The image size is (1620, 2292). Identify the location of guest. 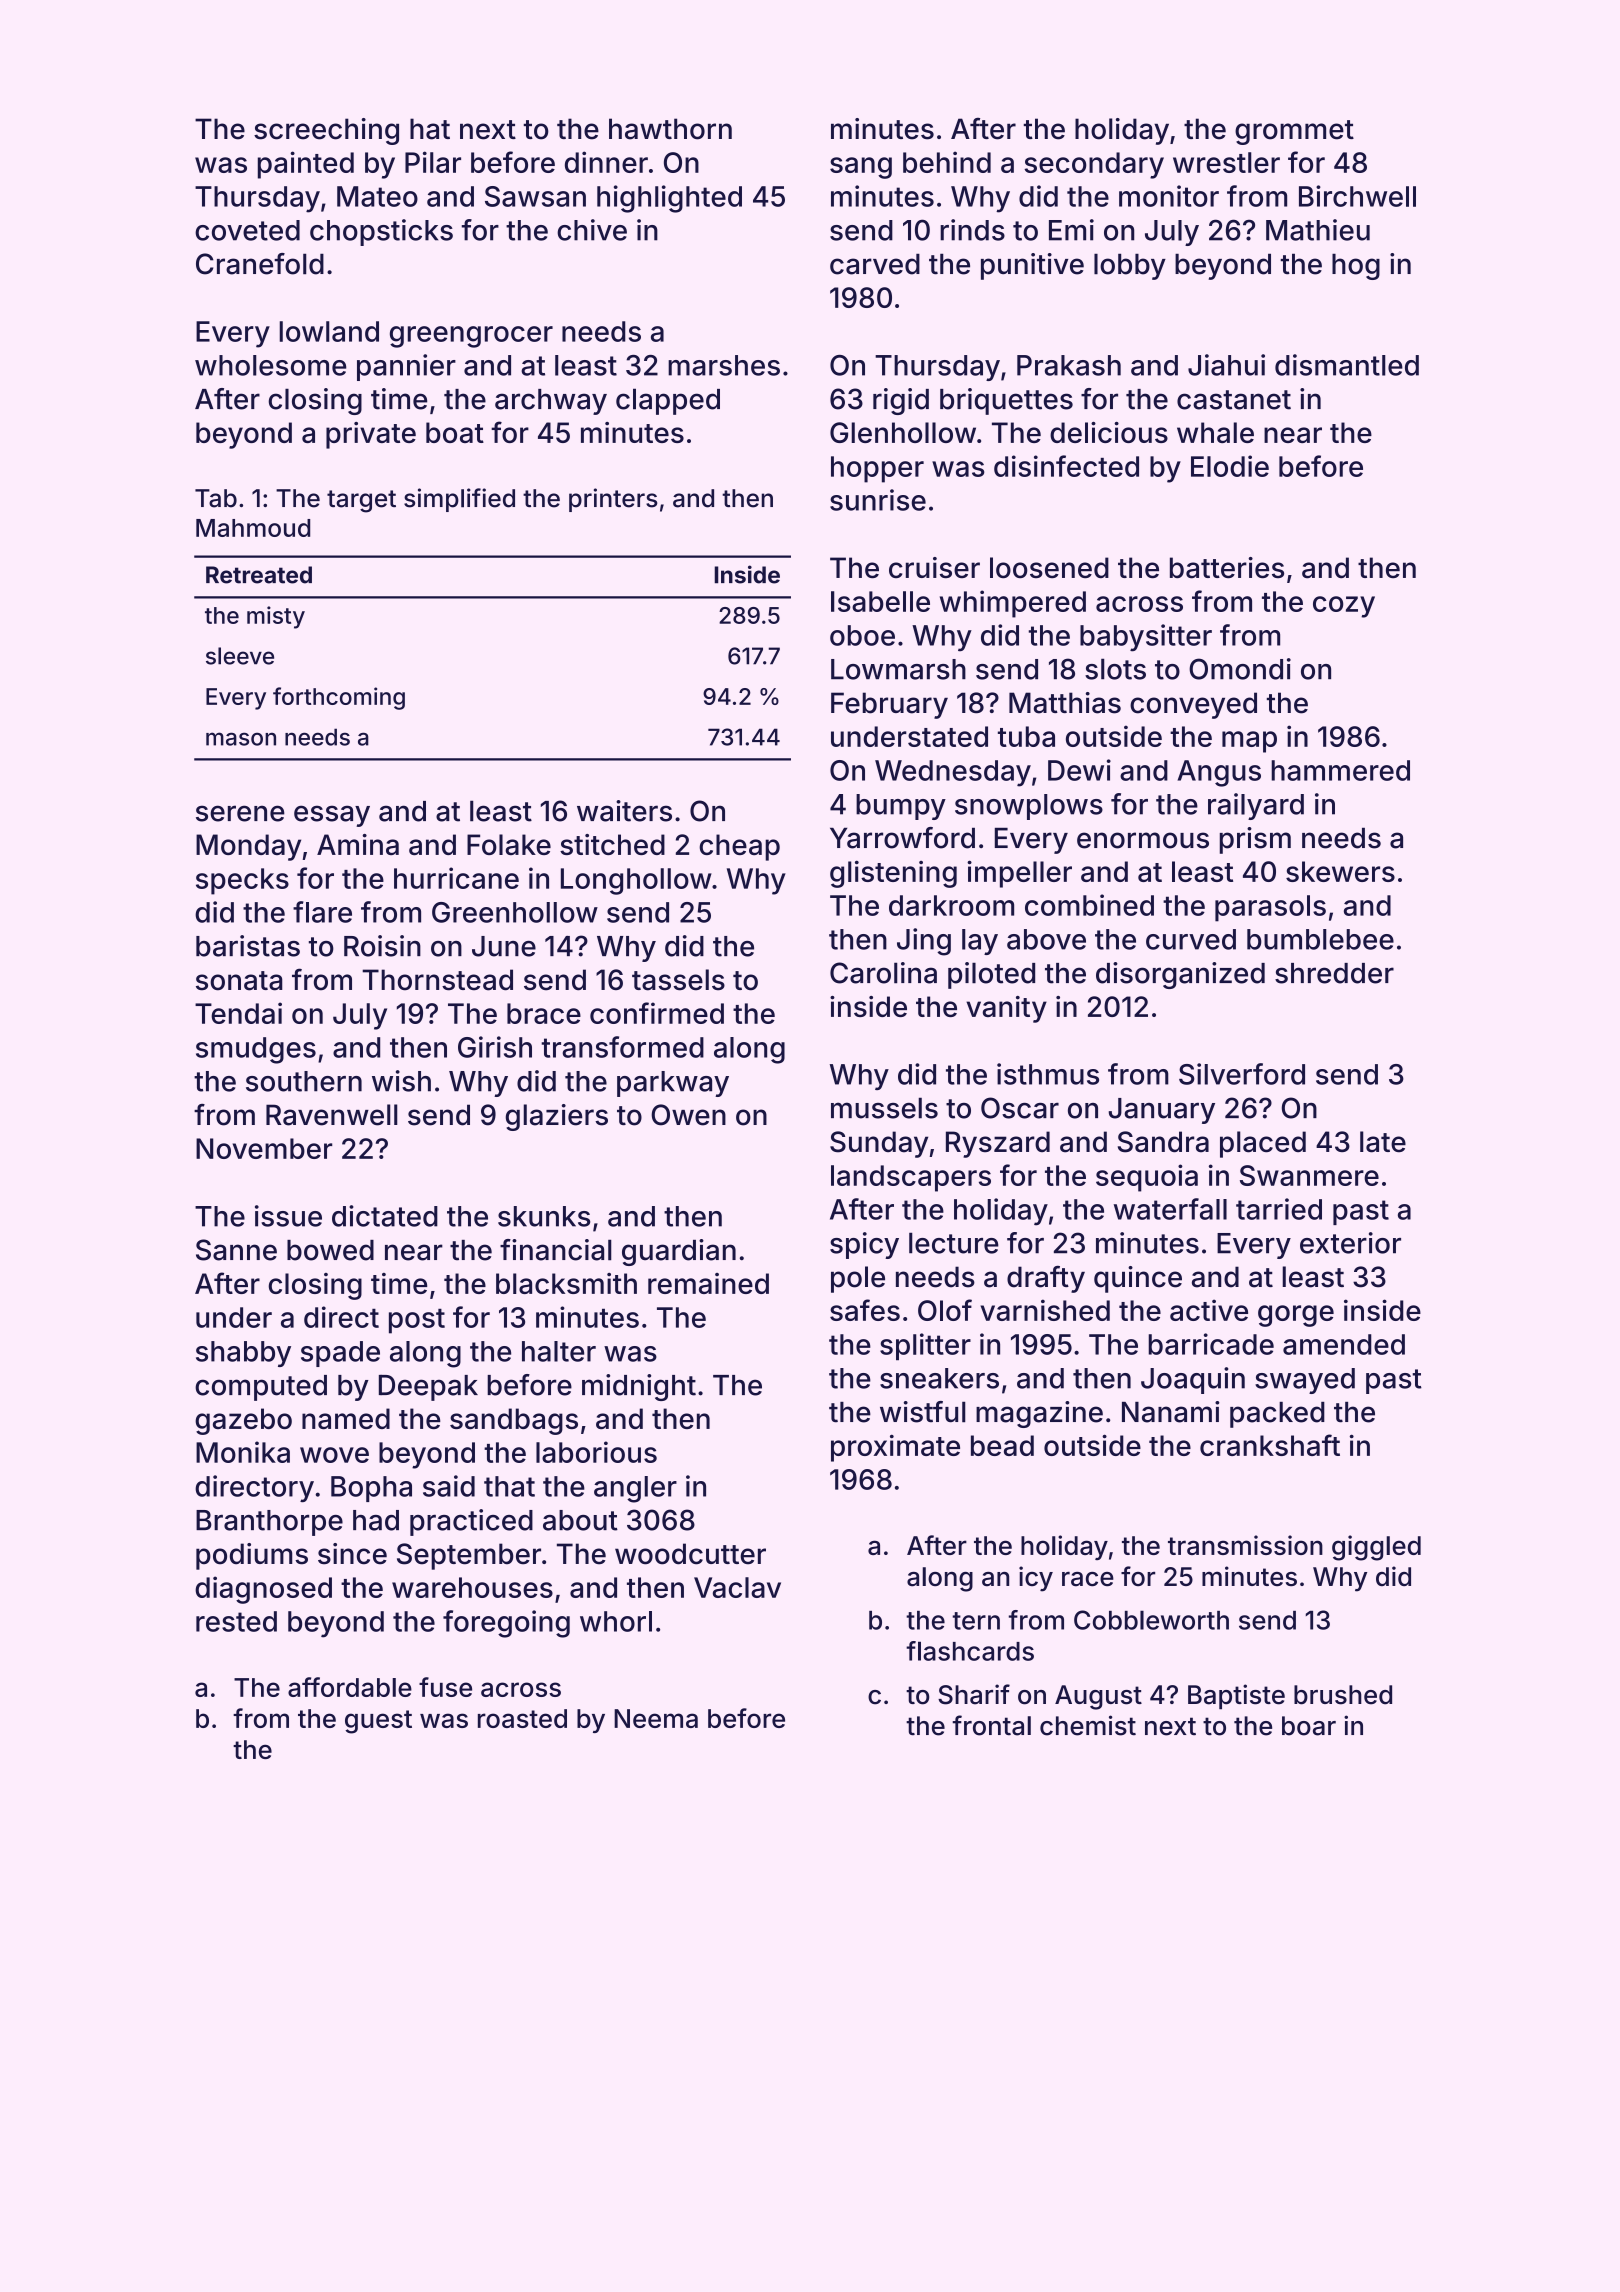
(378, 1722).
